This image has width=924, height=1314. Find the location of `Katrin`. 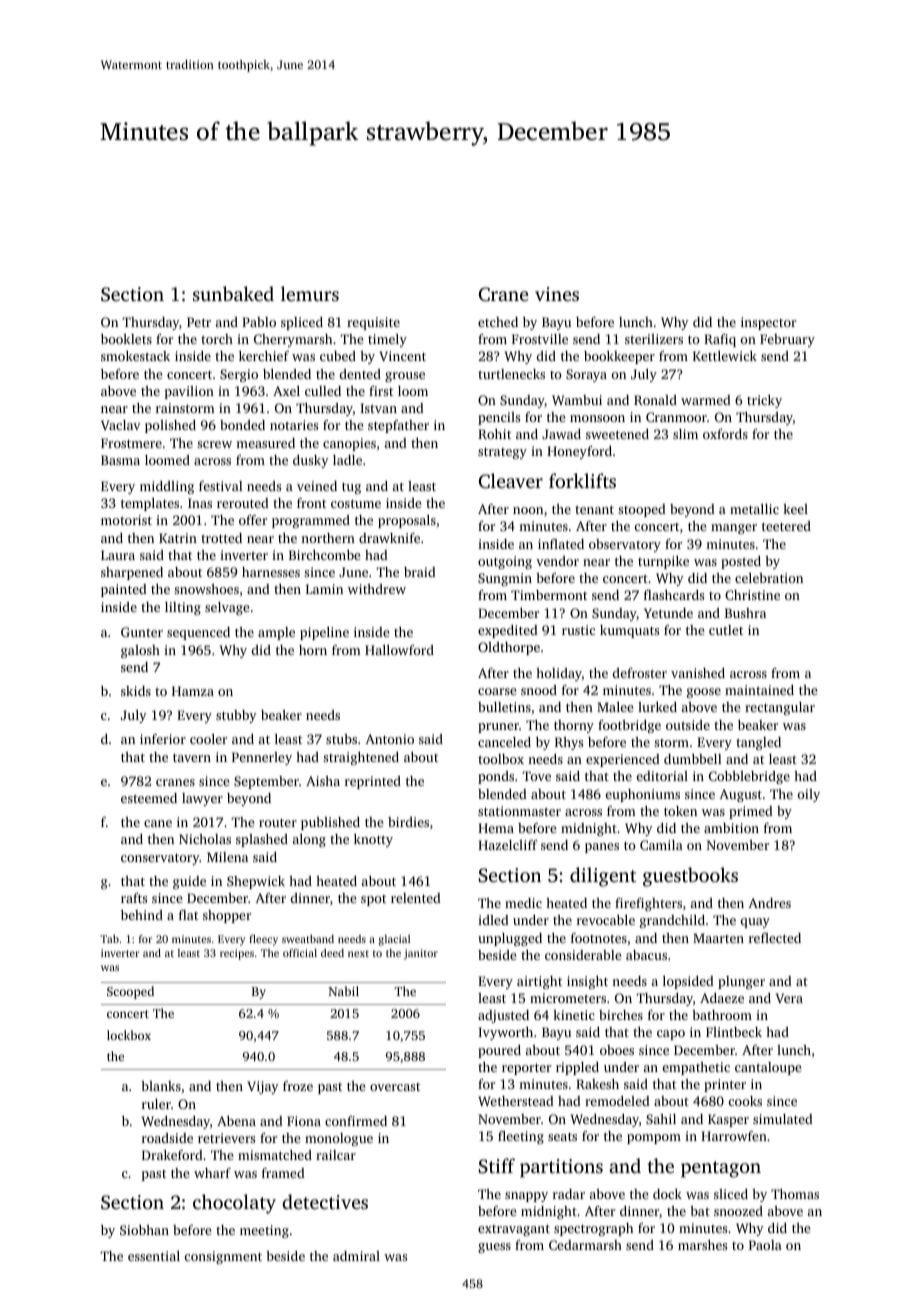

Katrin is located at coordinates (178, 538).
